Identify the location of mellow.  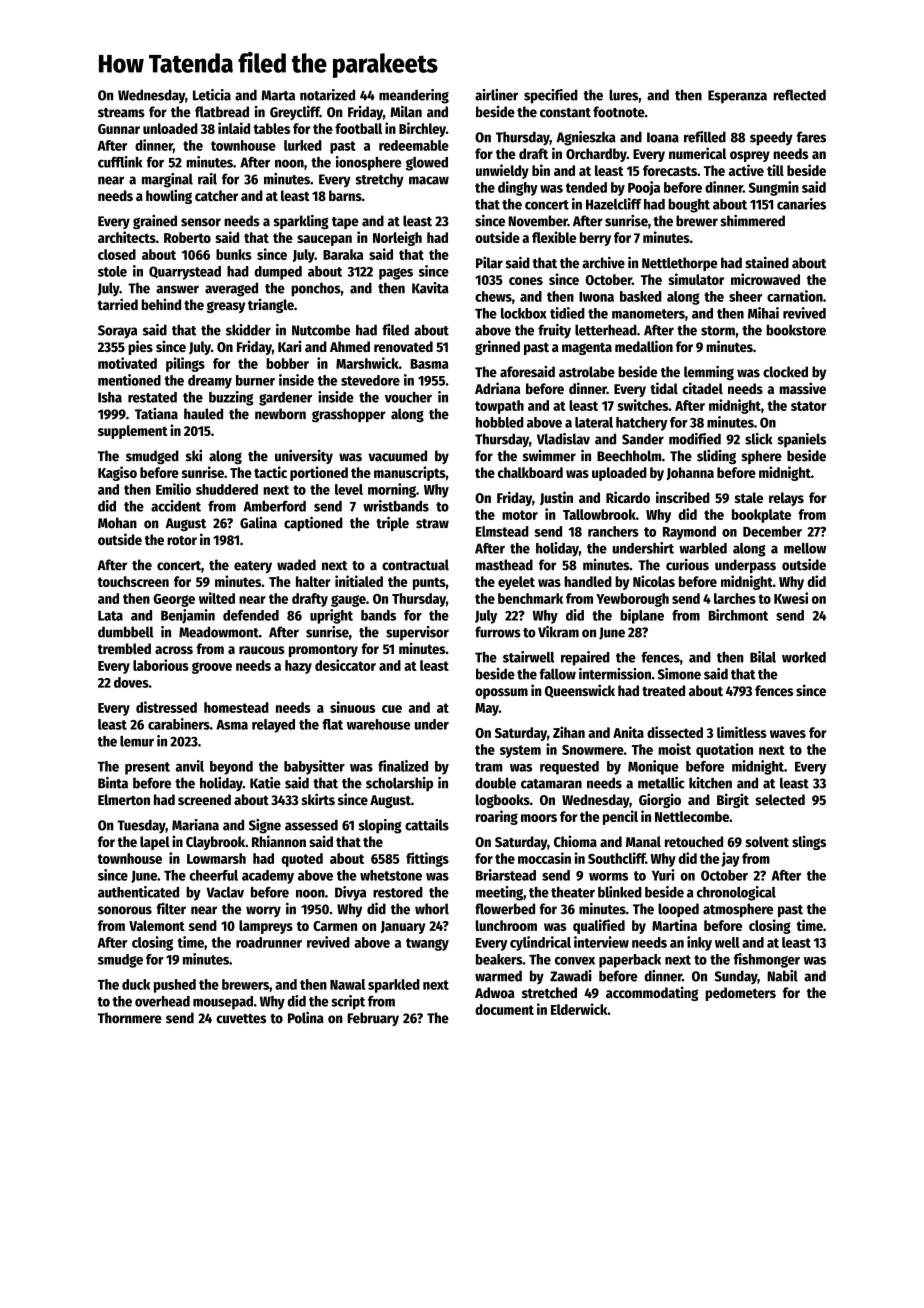
(805, 548).
